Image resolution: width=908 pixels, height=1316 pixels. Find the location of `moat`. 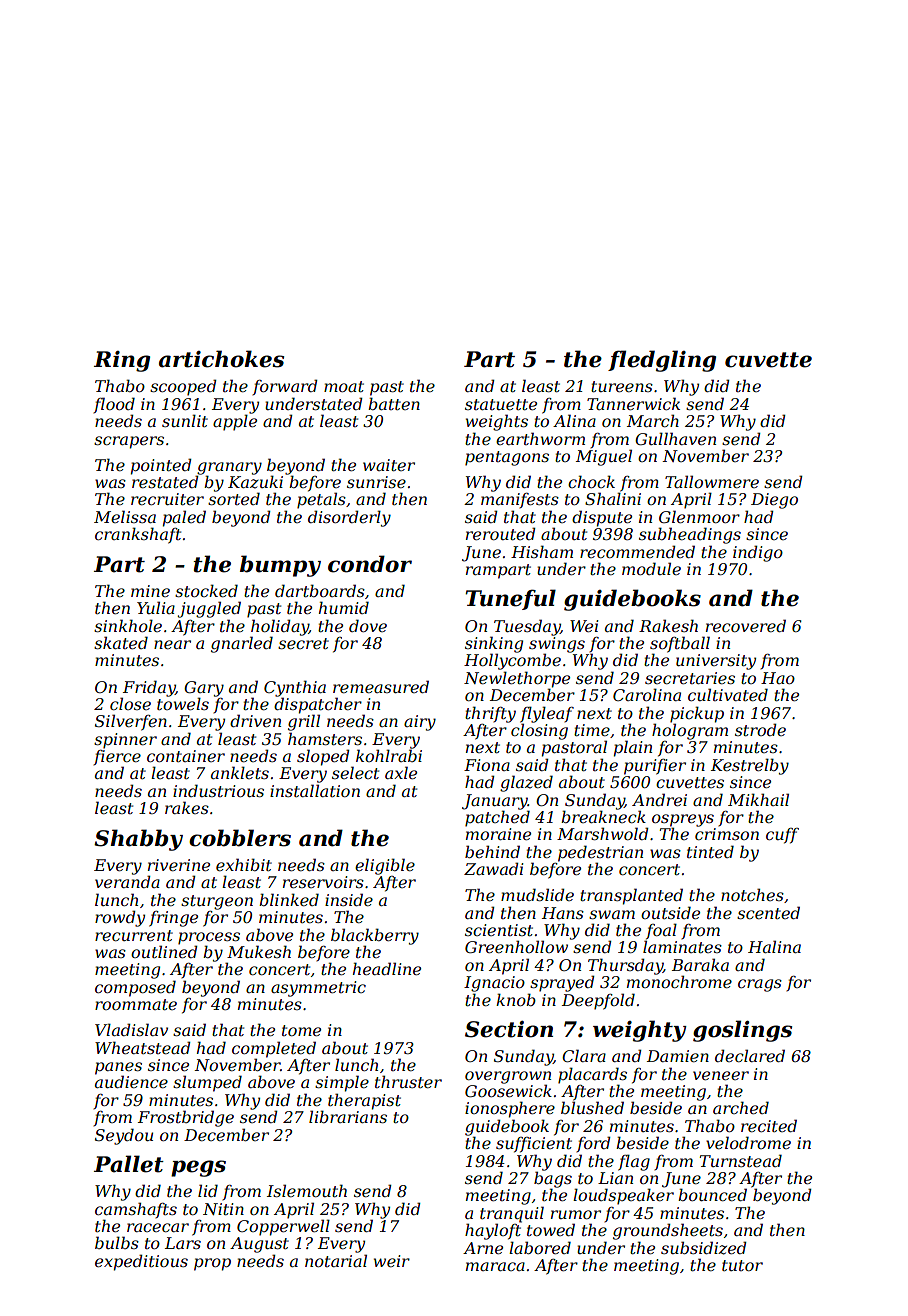

moat is located at coordinates (344, 386).
